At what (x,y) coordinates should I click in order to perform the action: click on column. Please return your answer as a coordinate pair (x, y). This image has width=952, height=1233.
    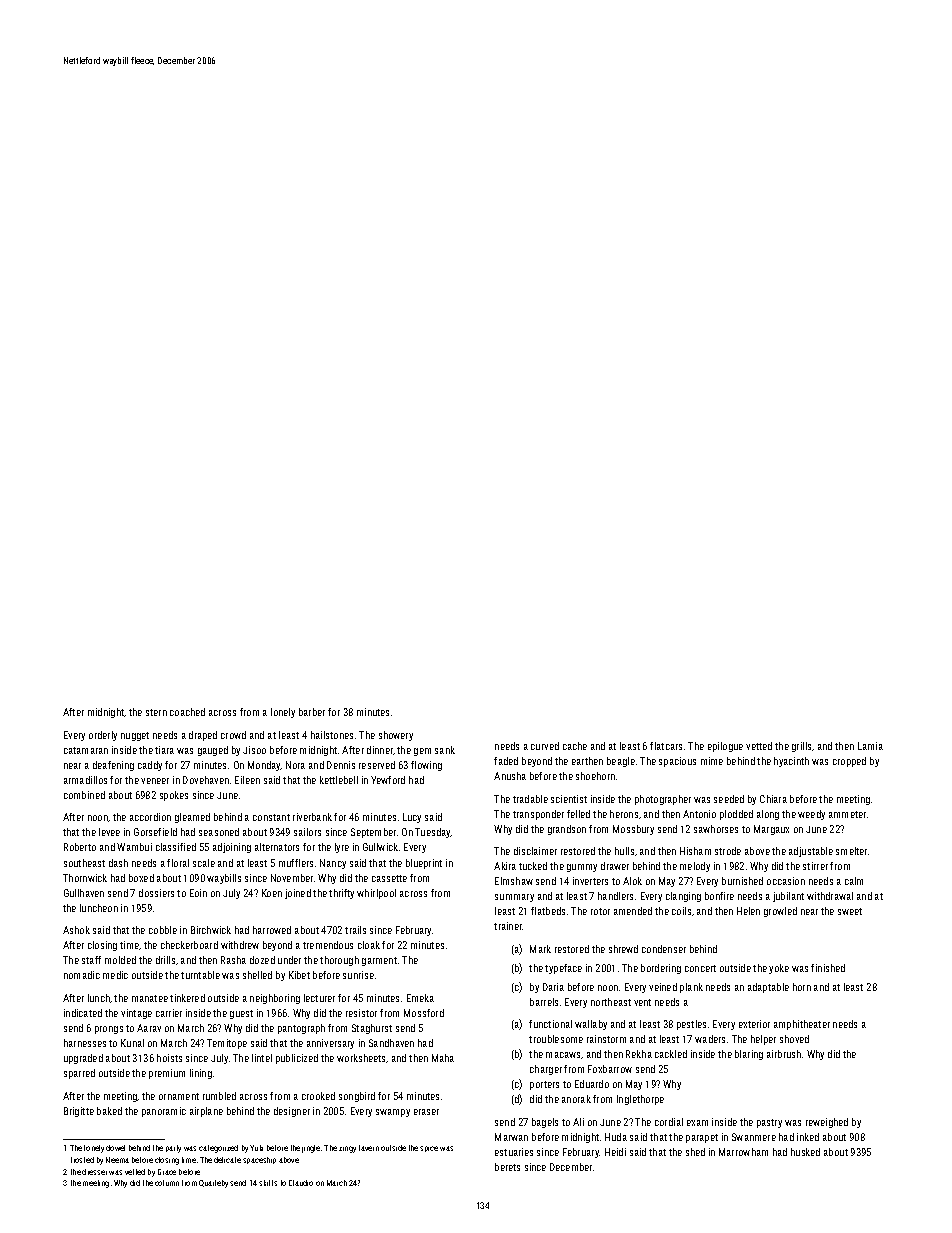
    Looking at the image, I should click on (167, 1183).
